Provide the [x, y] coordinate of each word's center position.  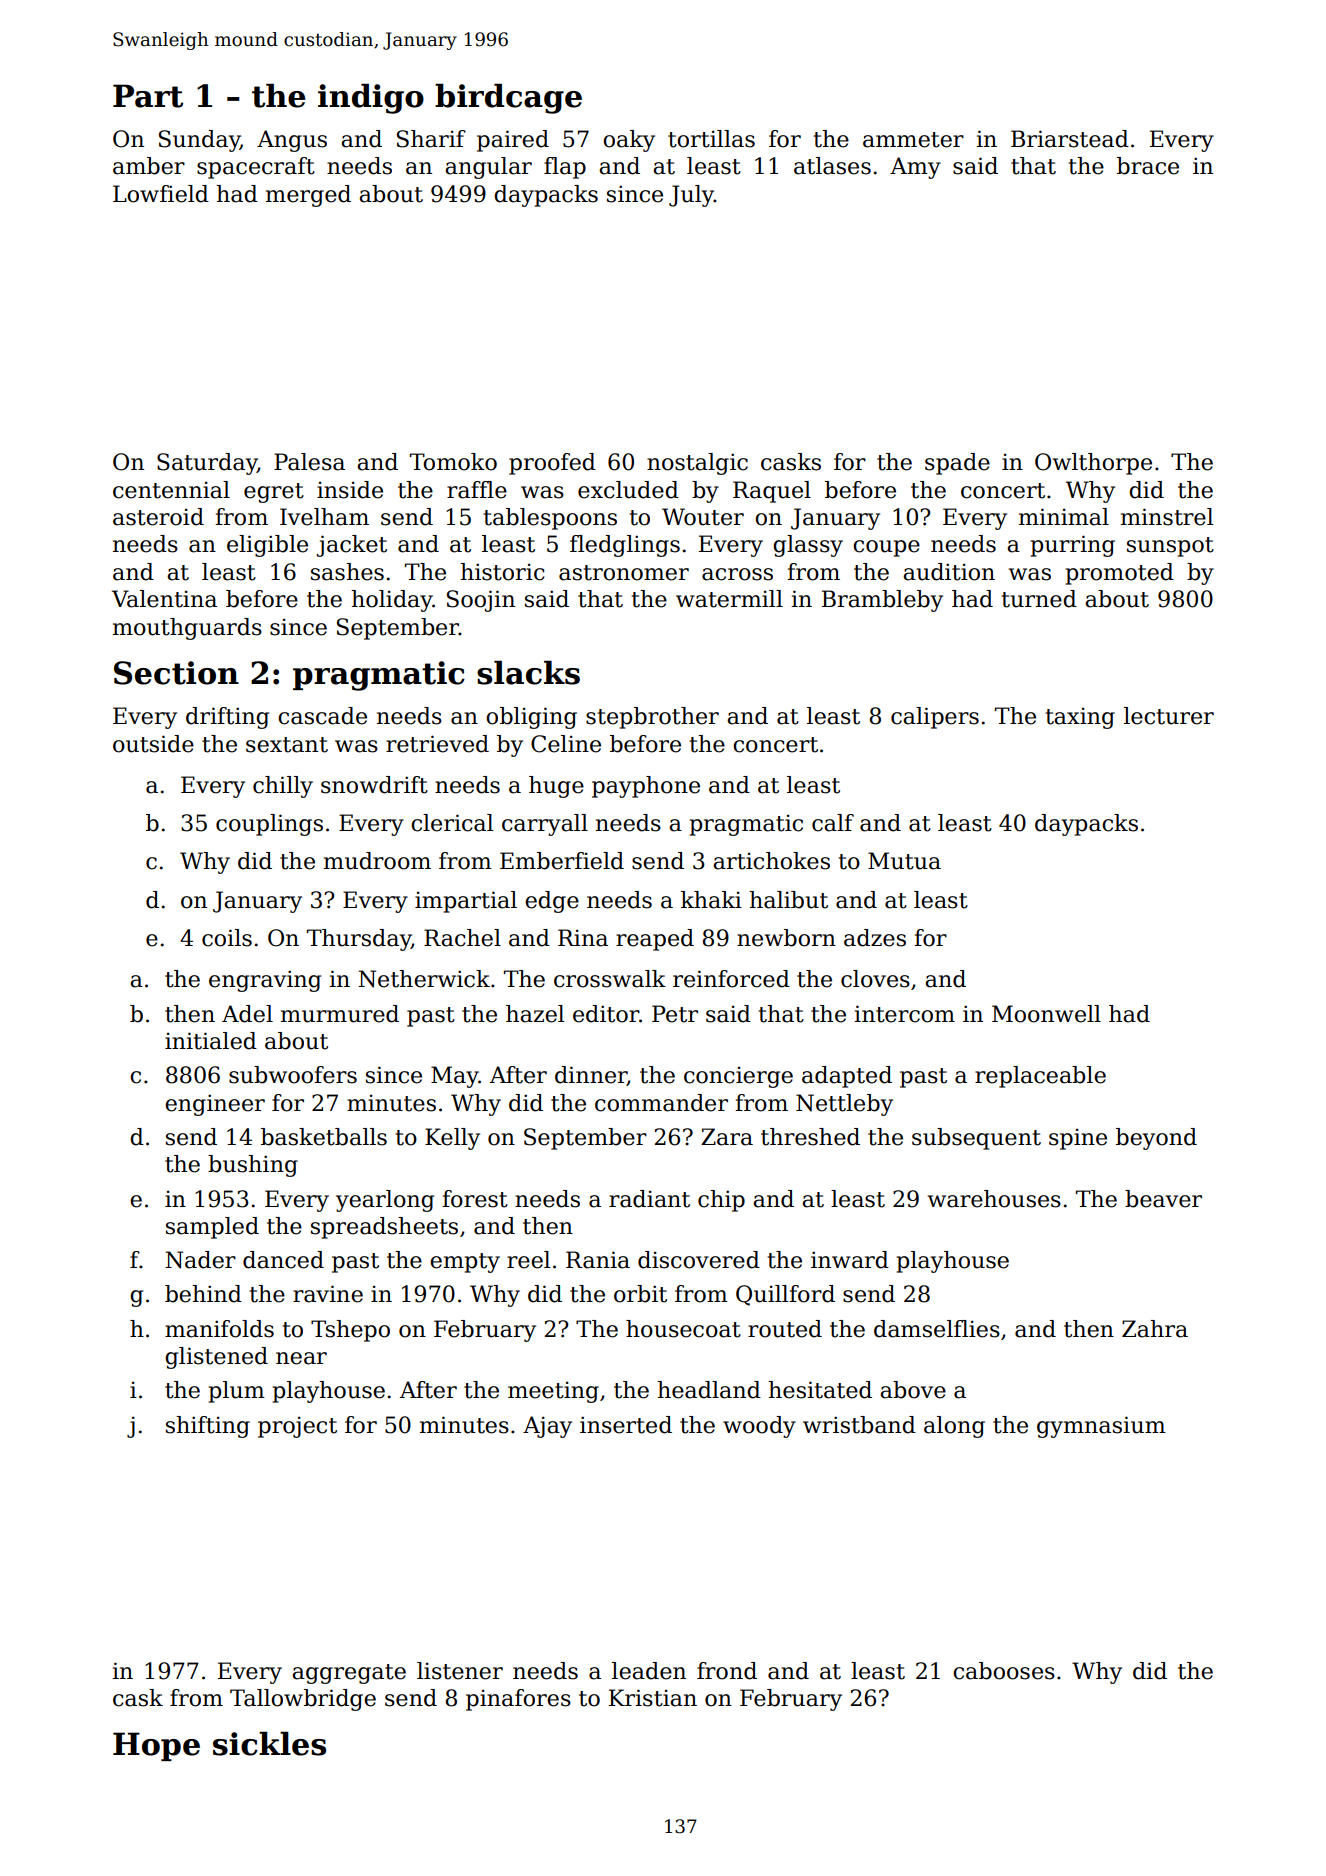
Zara [727, 1137]
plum [237, 1392]
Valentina [164, 599]
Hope [156, 1746]
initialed [211, 1041]
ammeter [913, 140]
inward [850, 1260]
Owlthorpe [1093, 464]
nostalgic [697, 464]
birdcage [508, 99]
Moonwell [1046, 1014]
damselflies [937, 1329]
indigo [371, 99]
